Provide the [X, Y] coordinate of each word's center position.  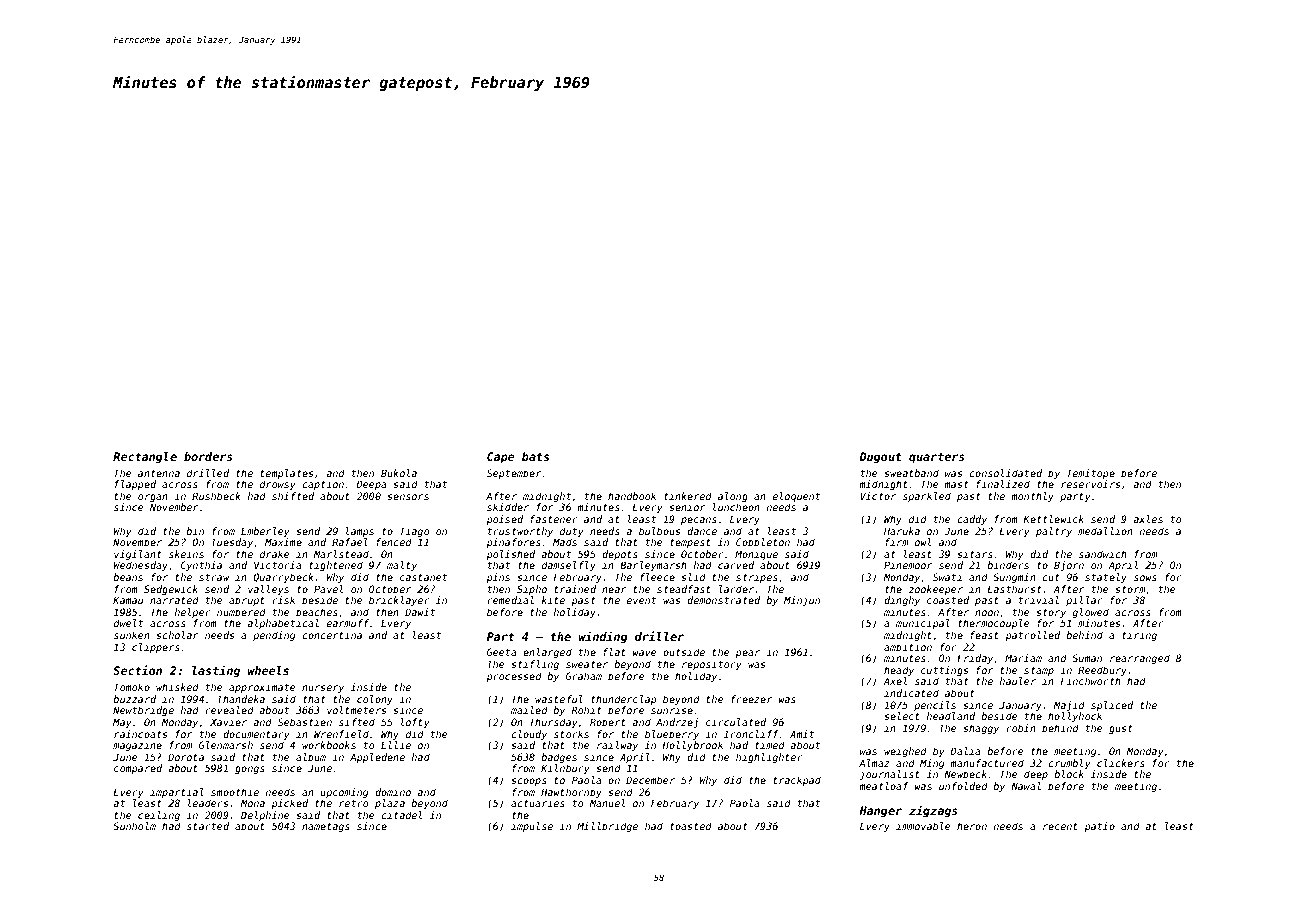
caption [323, 485]
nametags [326, 827]
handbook [632, 496]
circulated [736, 722]
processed [514, 677]
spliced [1112, 706]
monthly [1032, 497]
